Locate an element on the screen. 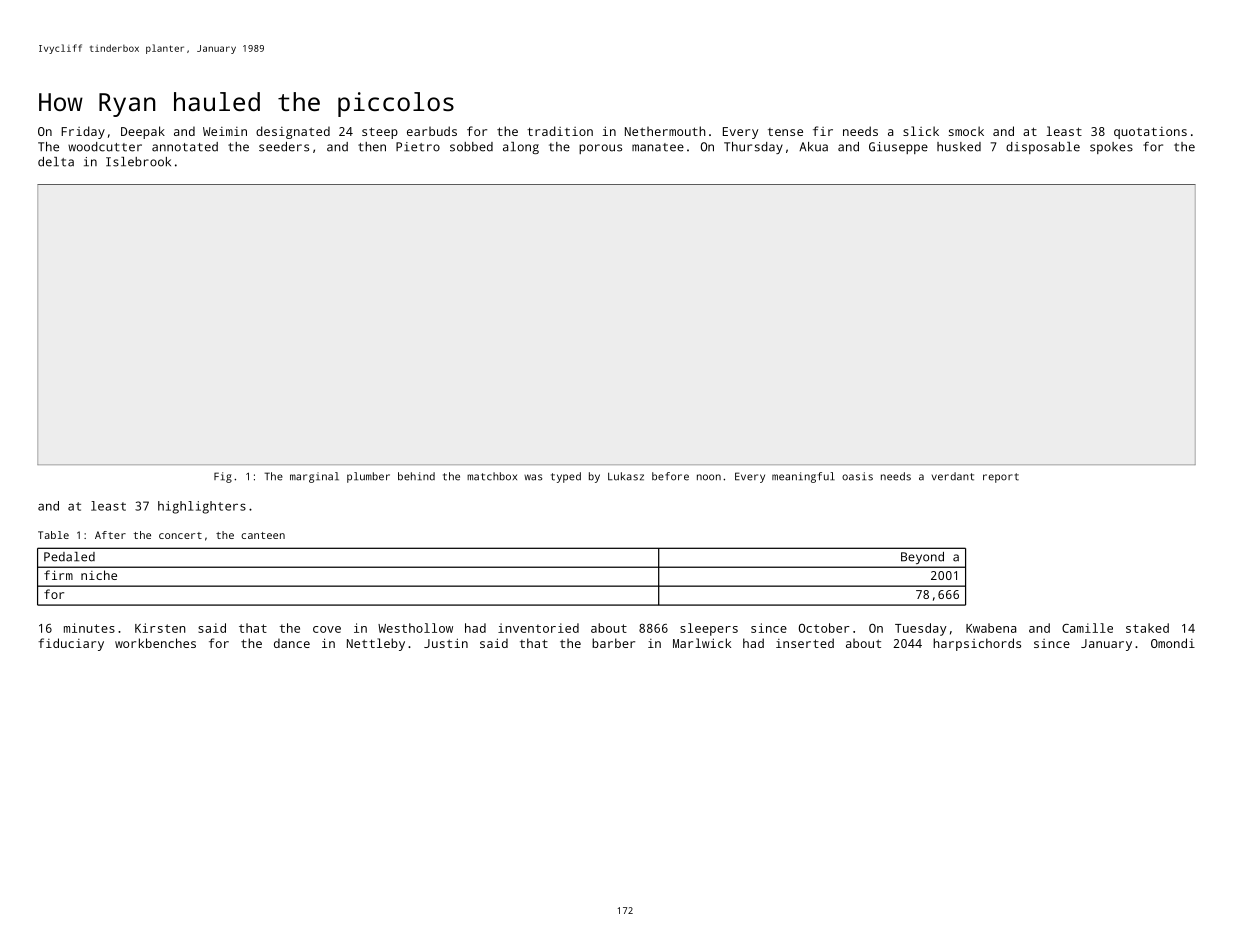 The height and width of the screenshot is (952, 1233). report is located at coordinates (1001, 478).
